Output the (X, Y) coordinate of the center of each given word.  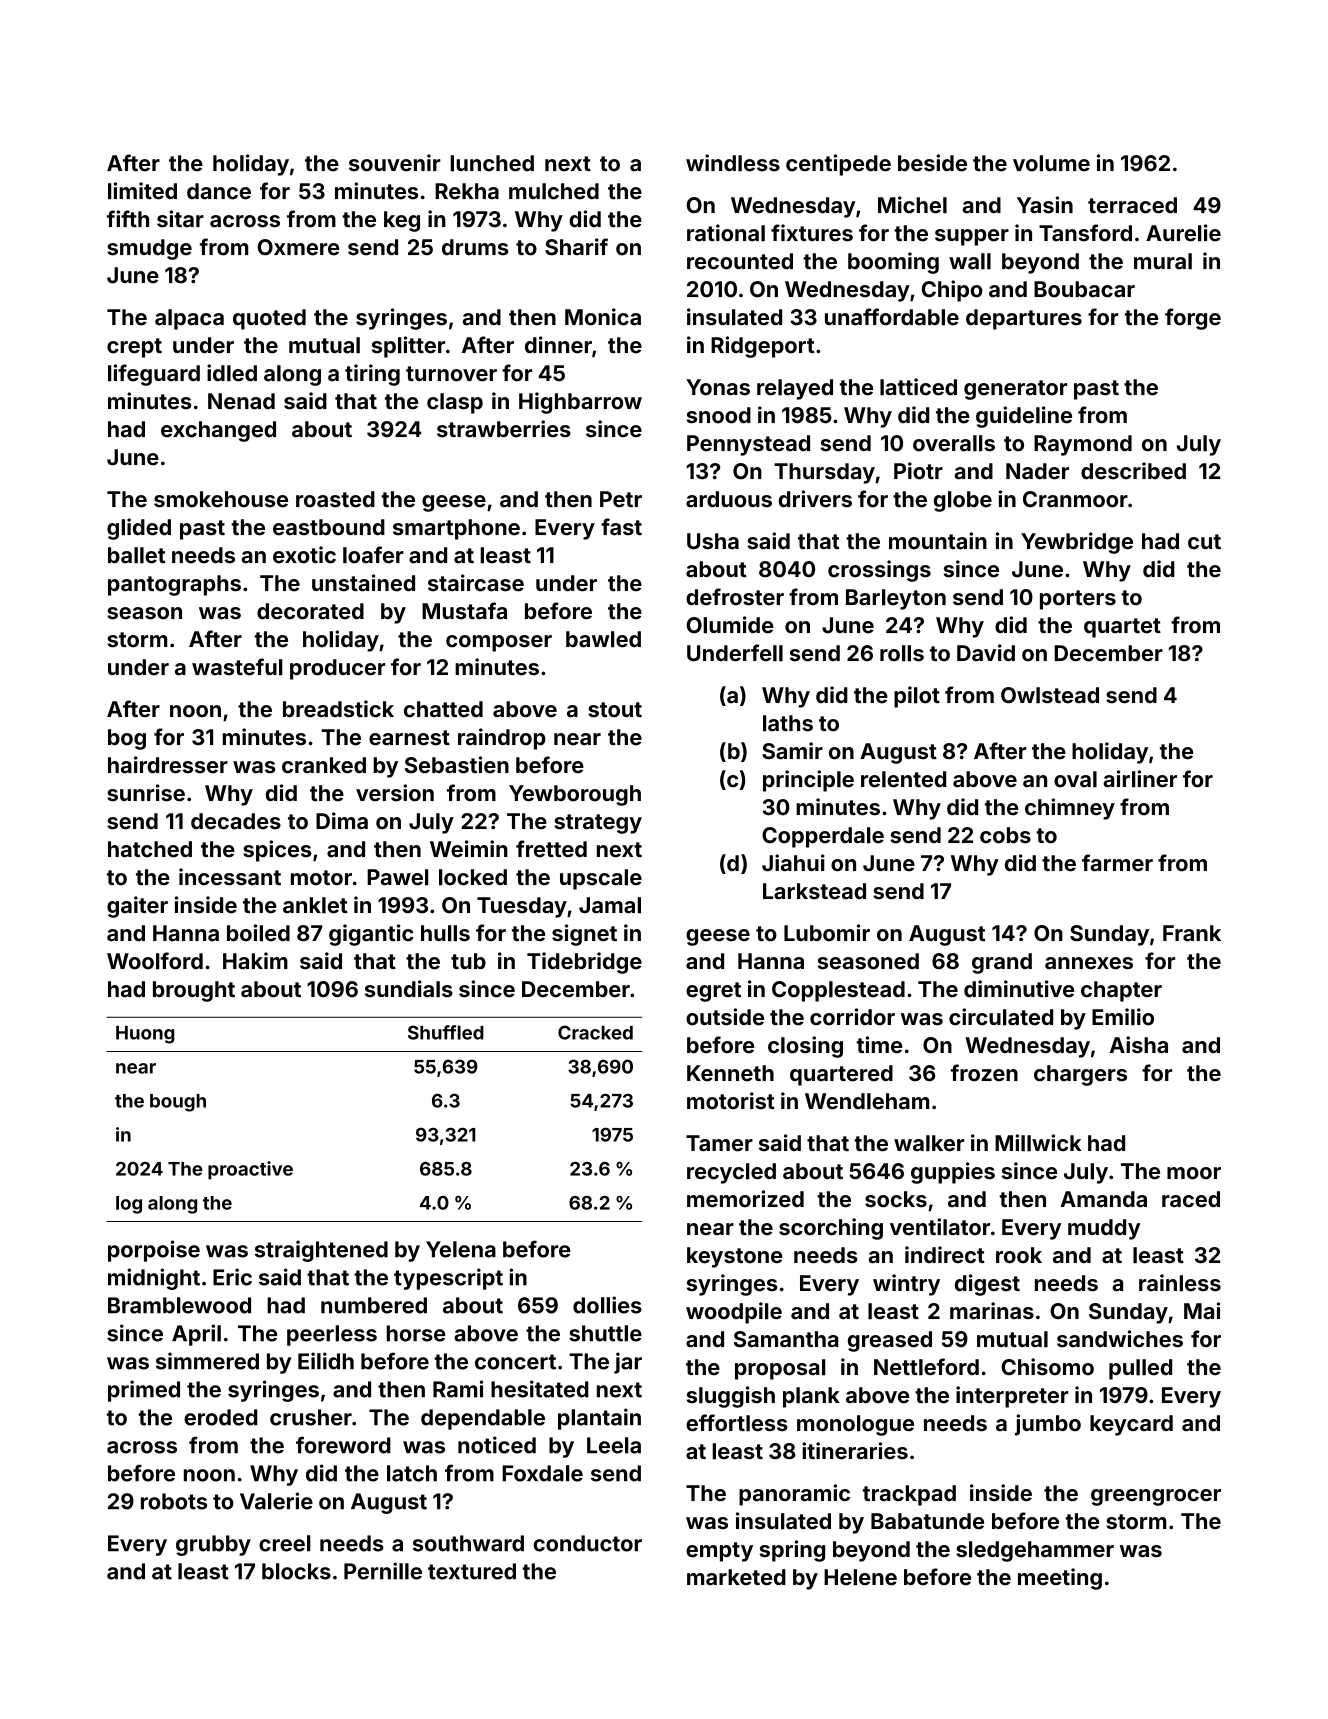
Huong (145, 1035)
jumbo (1048, 1425)
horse (416, 1333)
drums (475, 247)
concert (515, 1362)
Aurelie (1183, 233)
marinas (992, 1311)
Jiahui (793, 863)
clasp (455, 403)
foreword (343, 1445)
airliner (1140, 779)
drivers (815, 499)
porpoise (154, 1251)
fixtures (812, 233)
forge (1193, 319)
